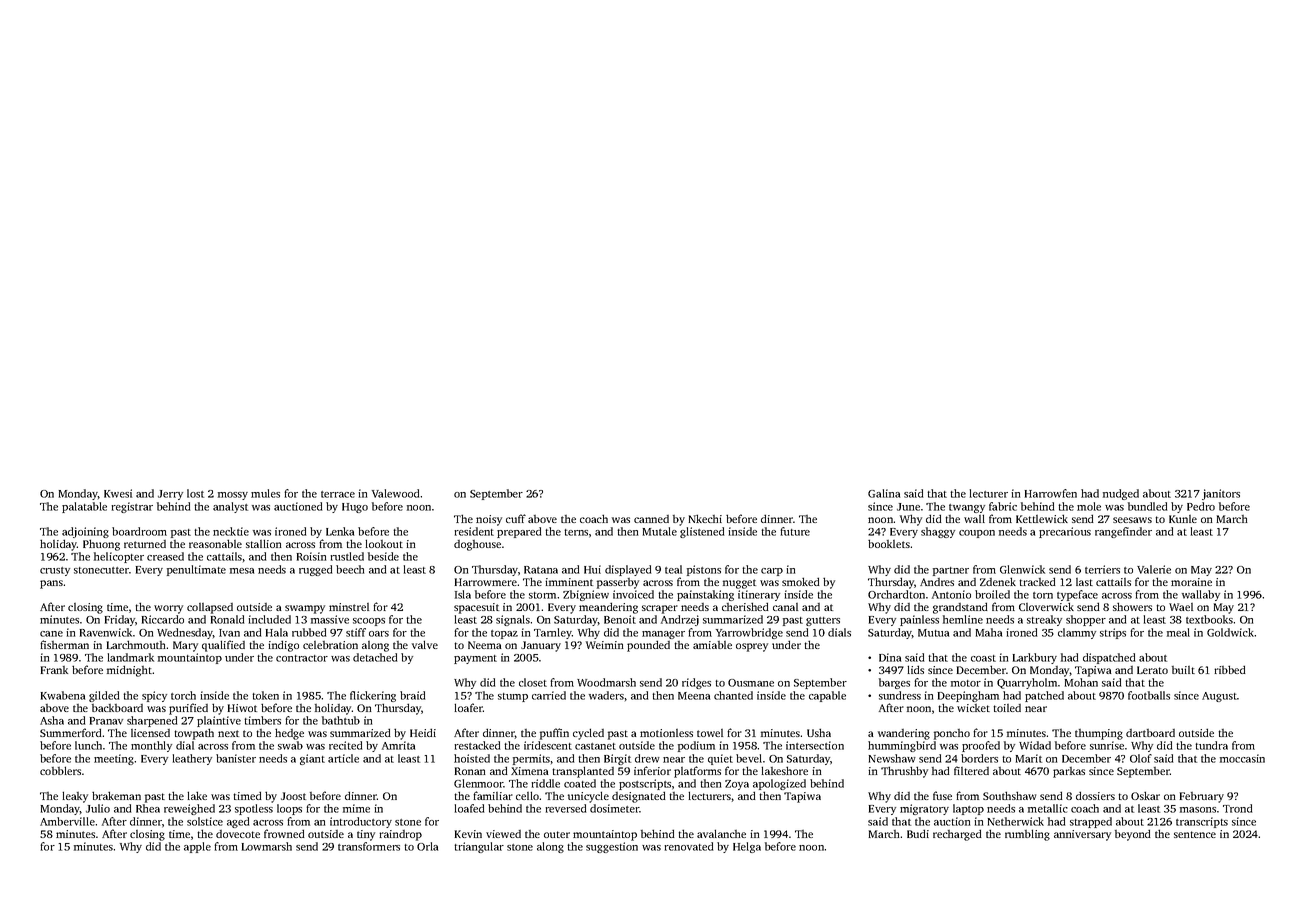  What do you see at coordinates (752, 647) in the document?
I see `osprey` at bounding box center [752, 647].
